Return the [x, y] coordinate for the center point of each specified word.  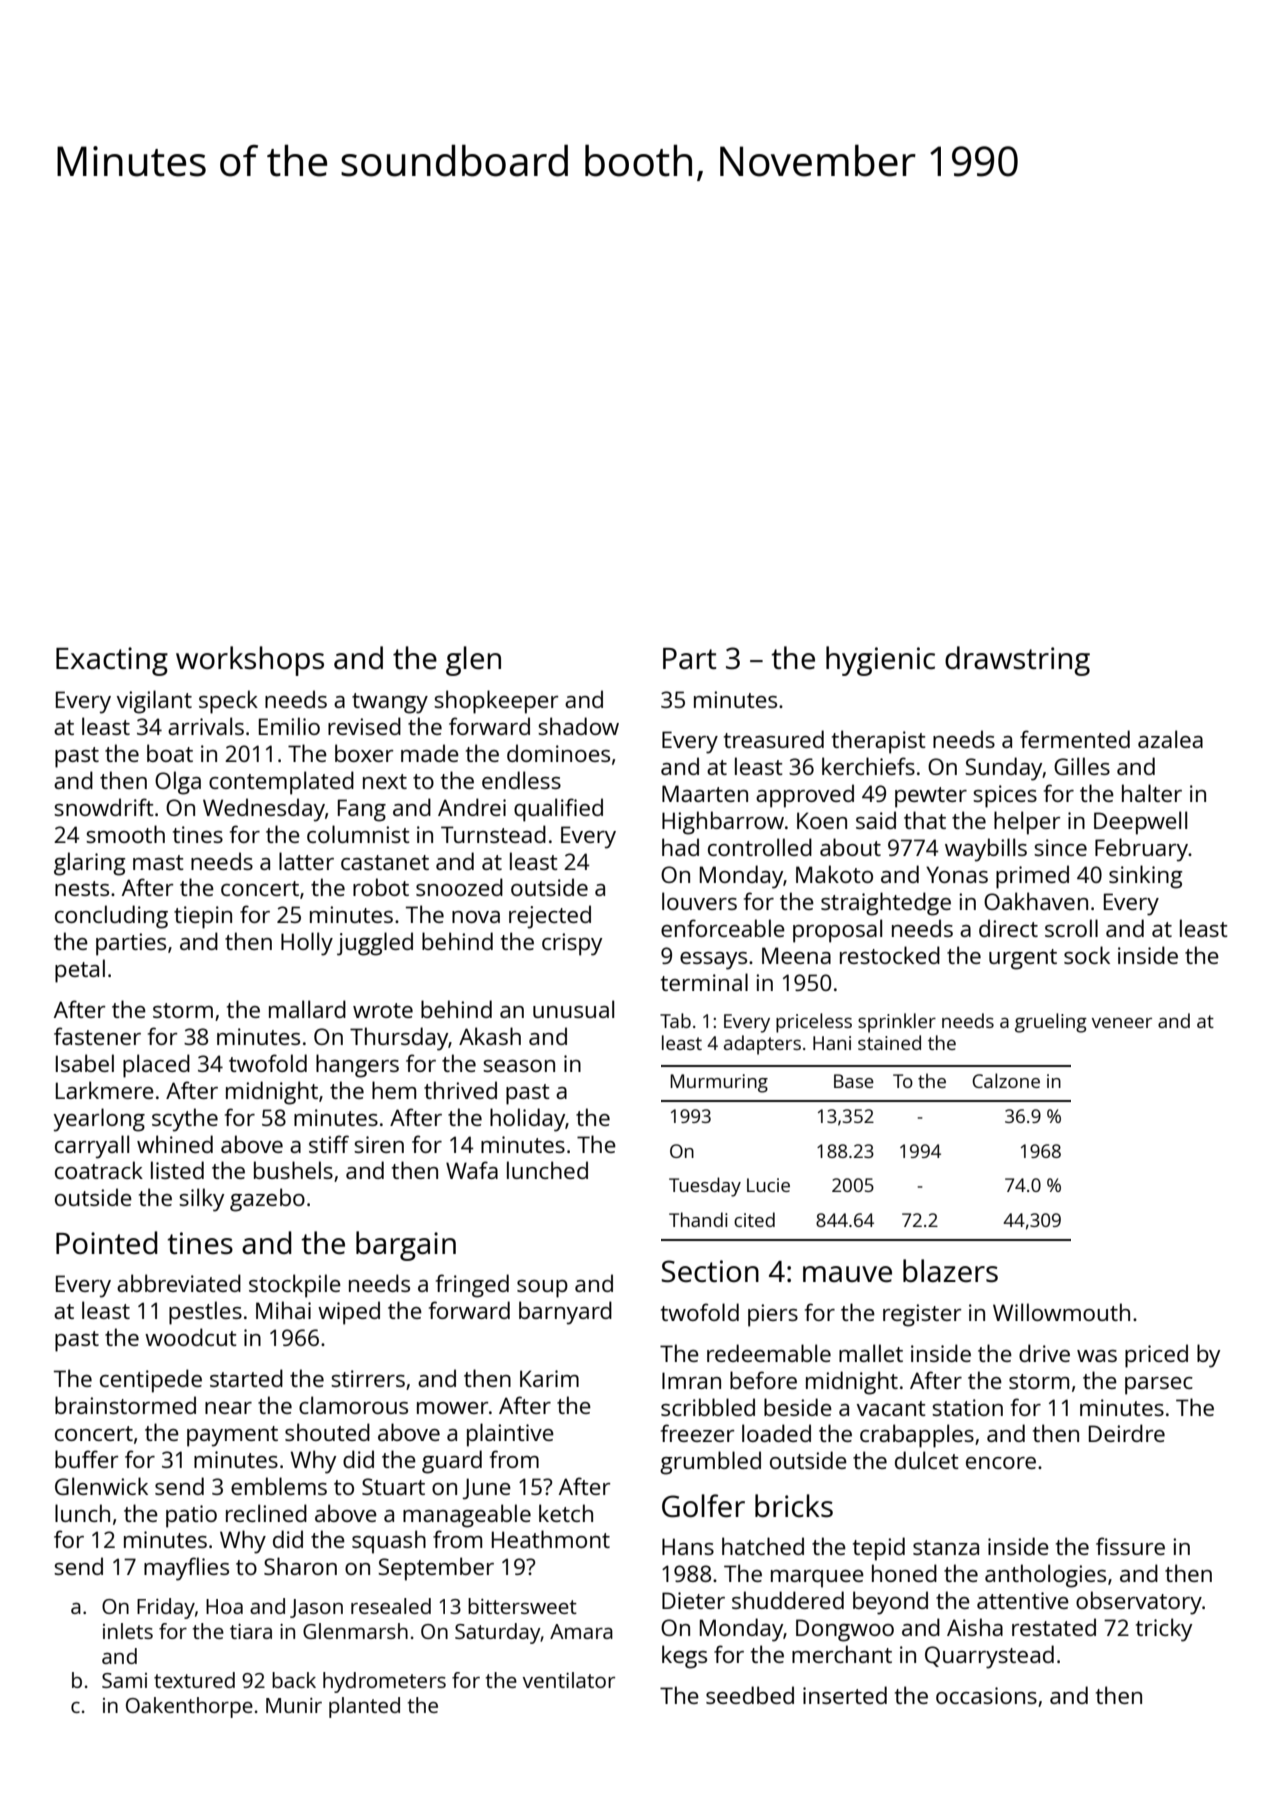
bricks [794, 1506]
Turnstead [493, 834]
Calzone [1006, 1080]
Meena [796, 955]
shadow [578, 726]
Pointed [107, 1243]
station [967, 1407]
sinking [1146, 877]
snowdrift [104, 807]
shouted [327, 1432]
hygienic [880, 661]
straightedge [886, 904]
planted [364, 1707]
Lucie [768, 1185]
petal [80, 971]
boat [170, 753]
